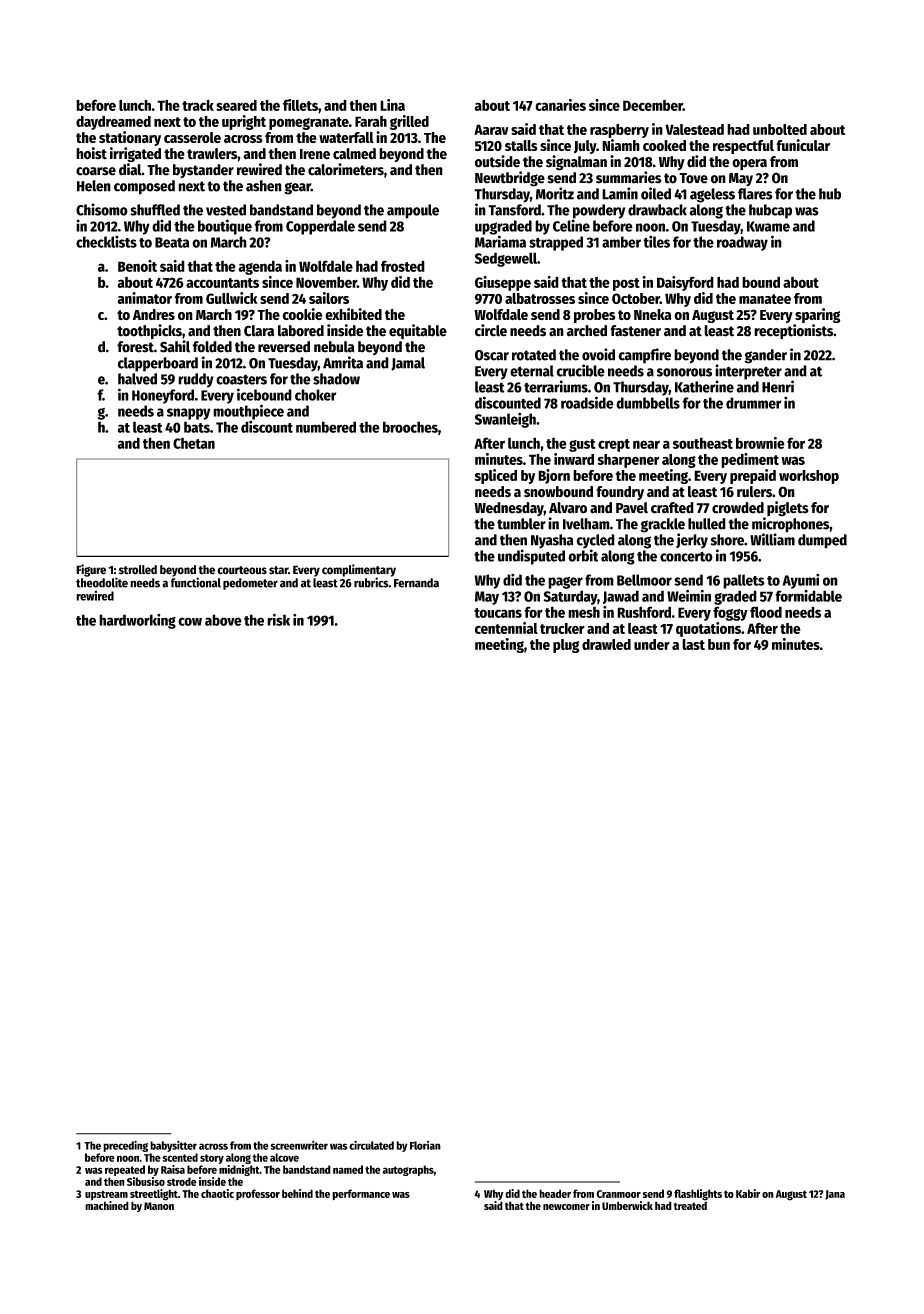  I want to click on Niamh, so click(621, 145).
